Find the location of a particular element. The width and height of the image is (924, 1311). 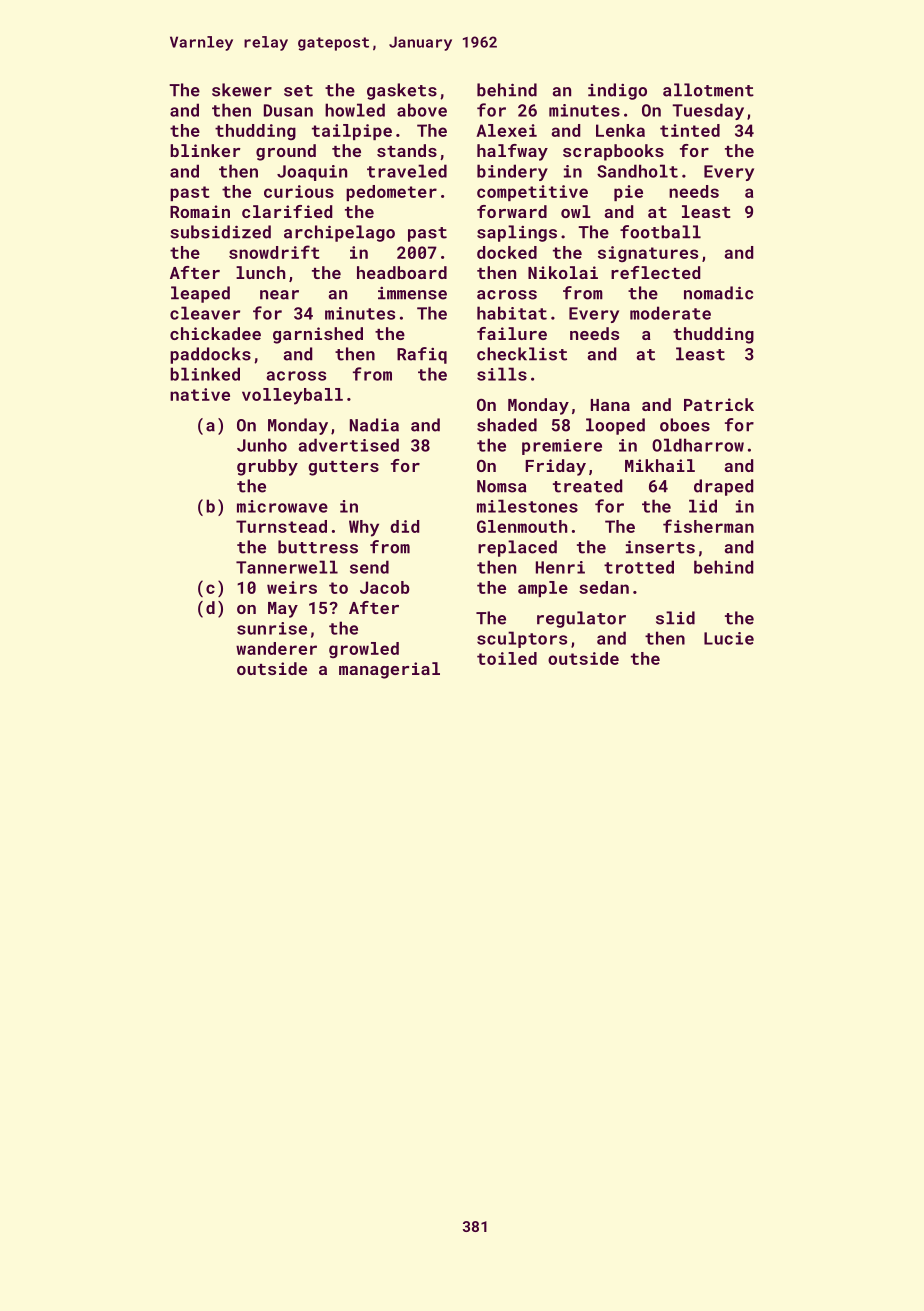

indigo is located at coordinates (617, 91).
